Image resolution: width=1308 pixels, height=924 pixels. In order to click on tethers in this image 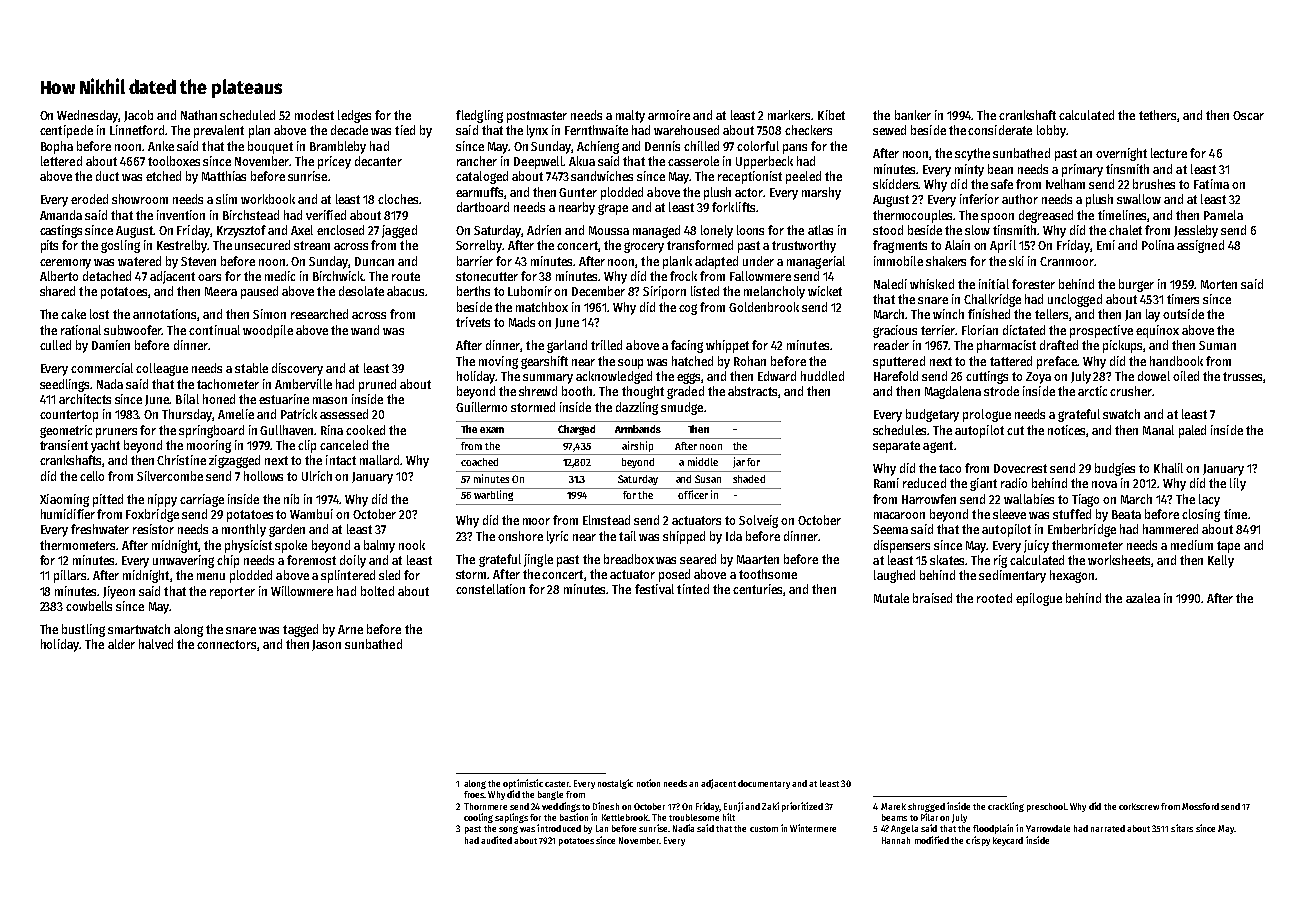, I will do `click(1157, 115)`.
